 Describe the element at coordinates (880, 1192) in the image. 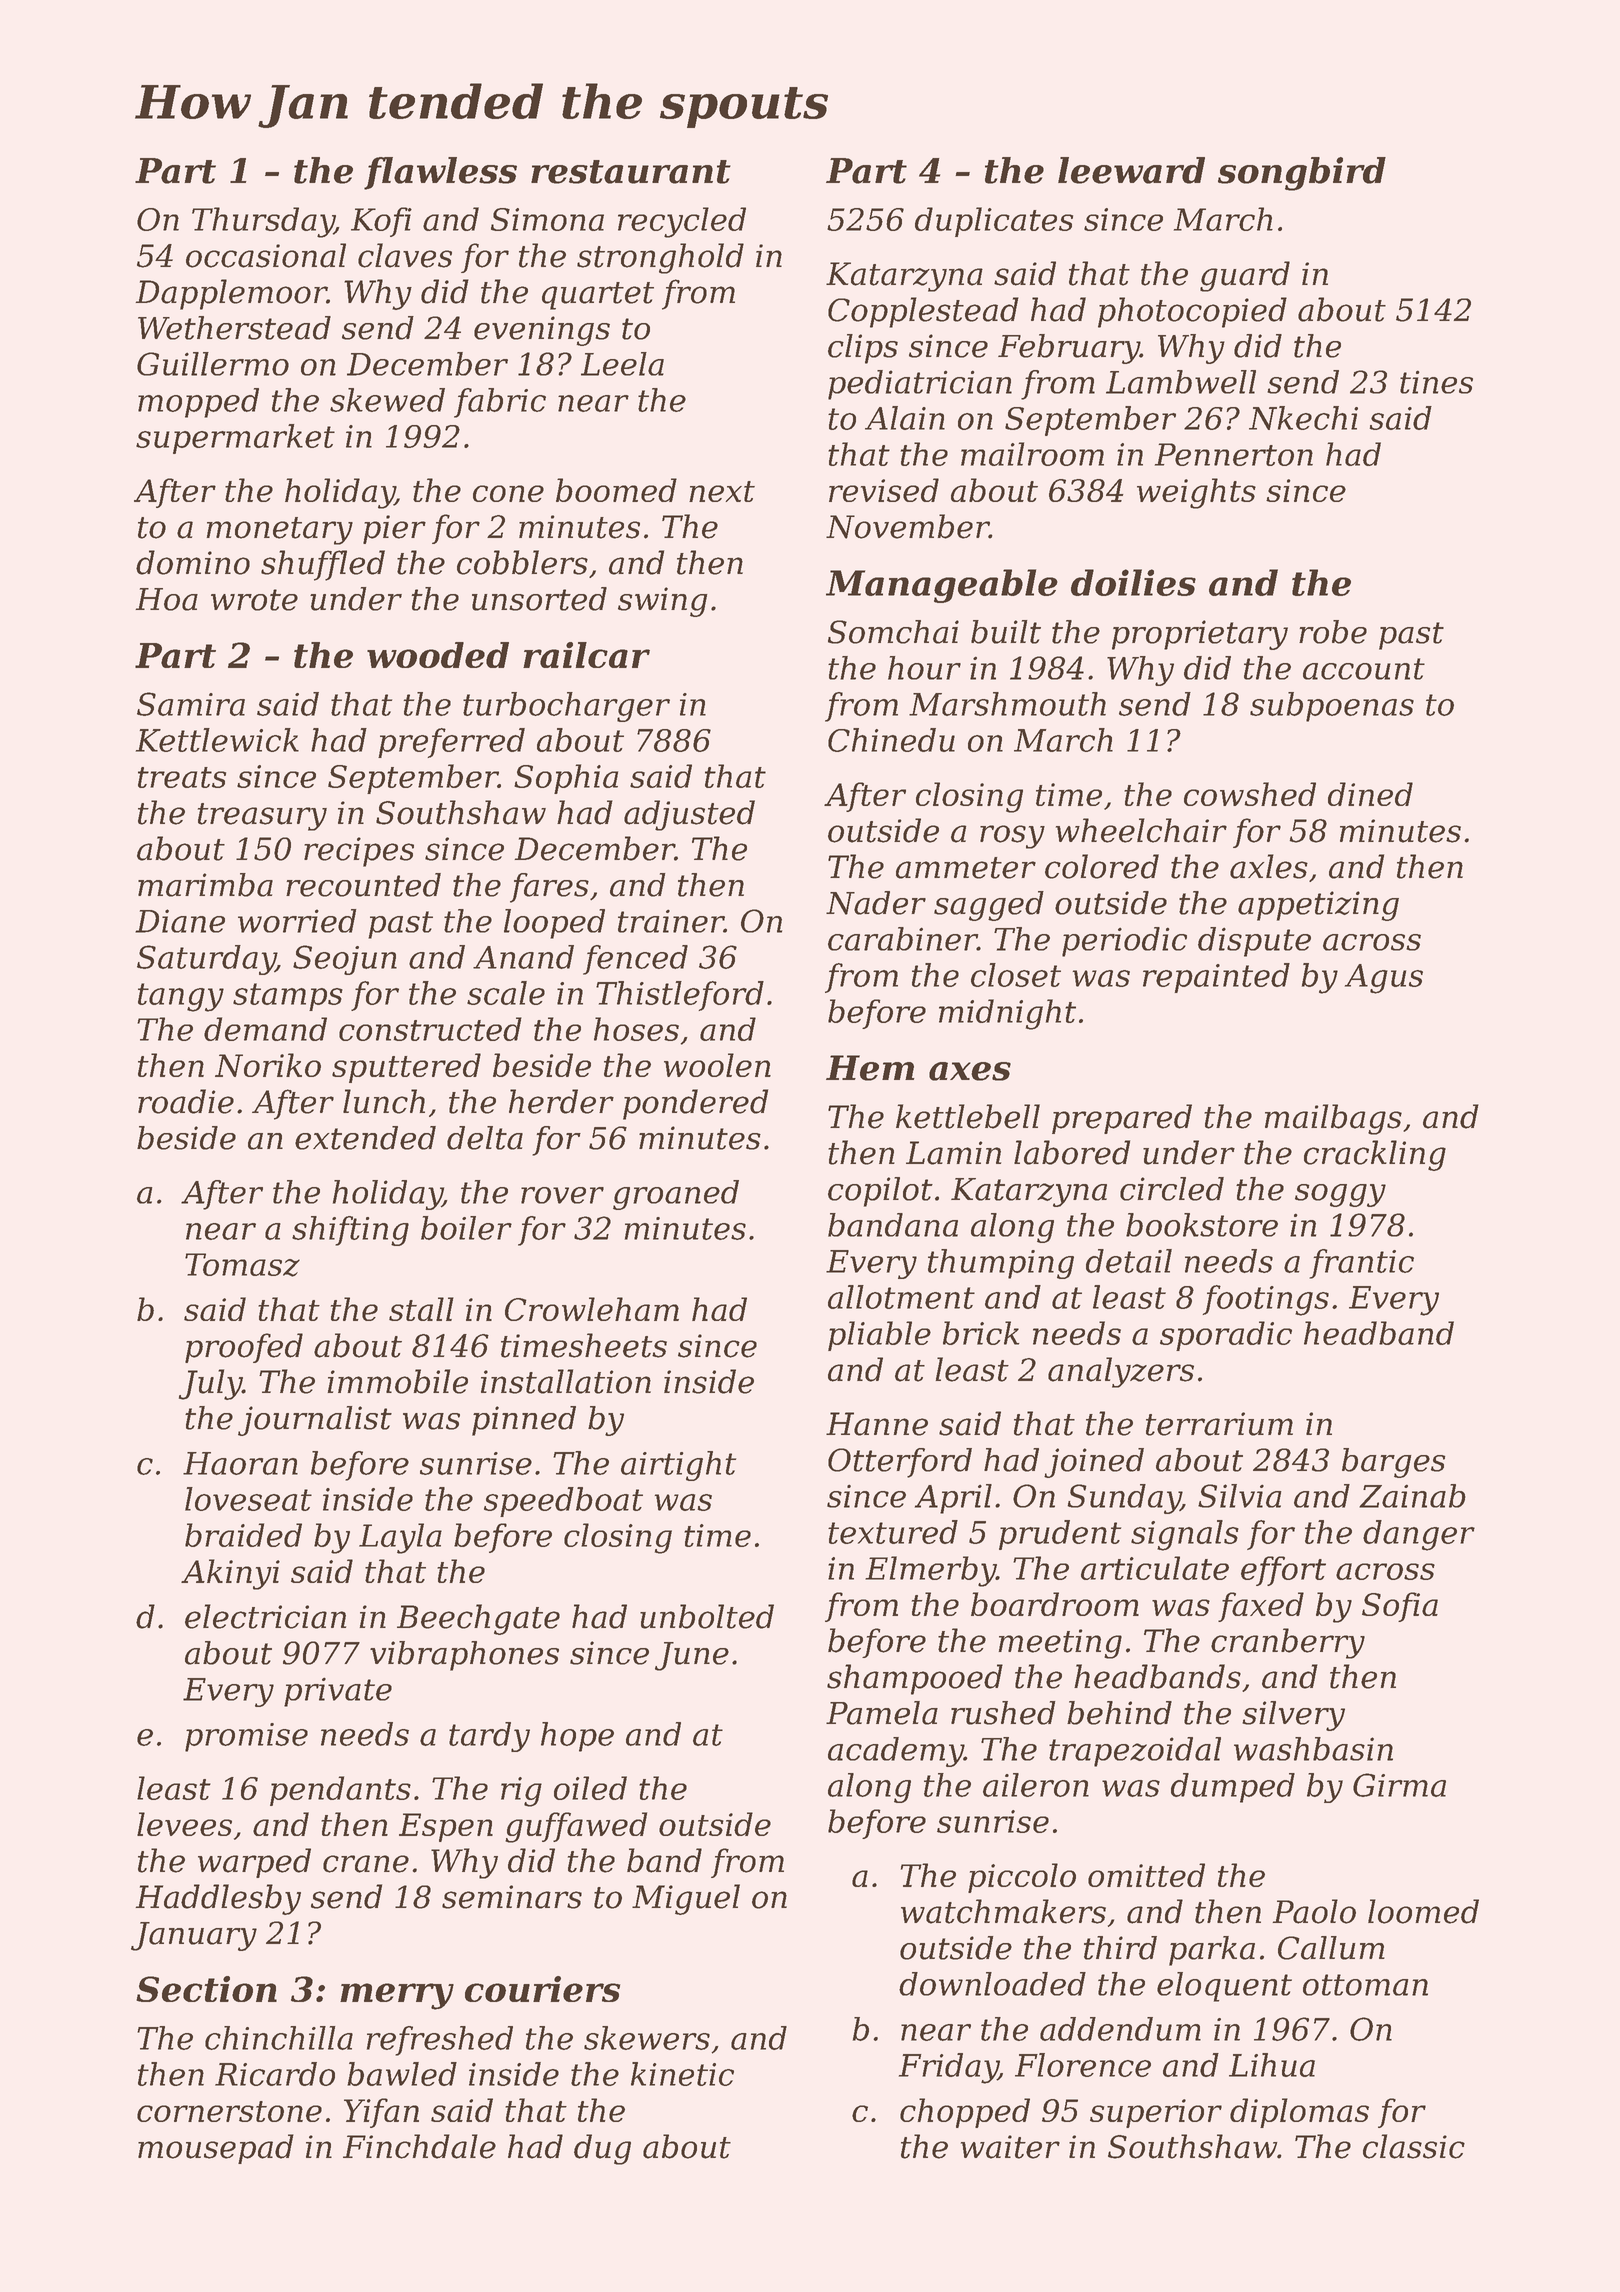

I see `copilot` at that location.
